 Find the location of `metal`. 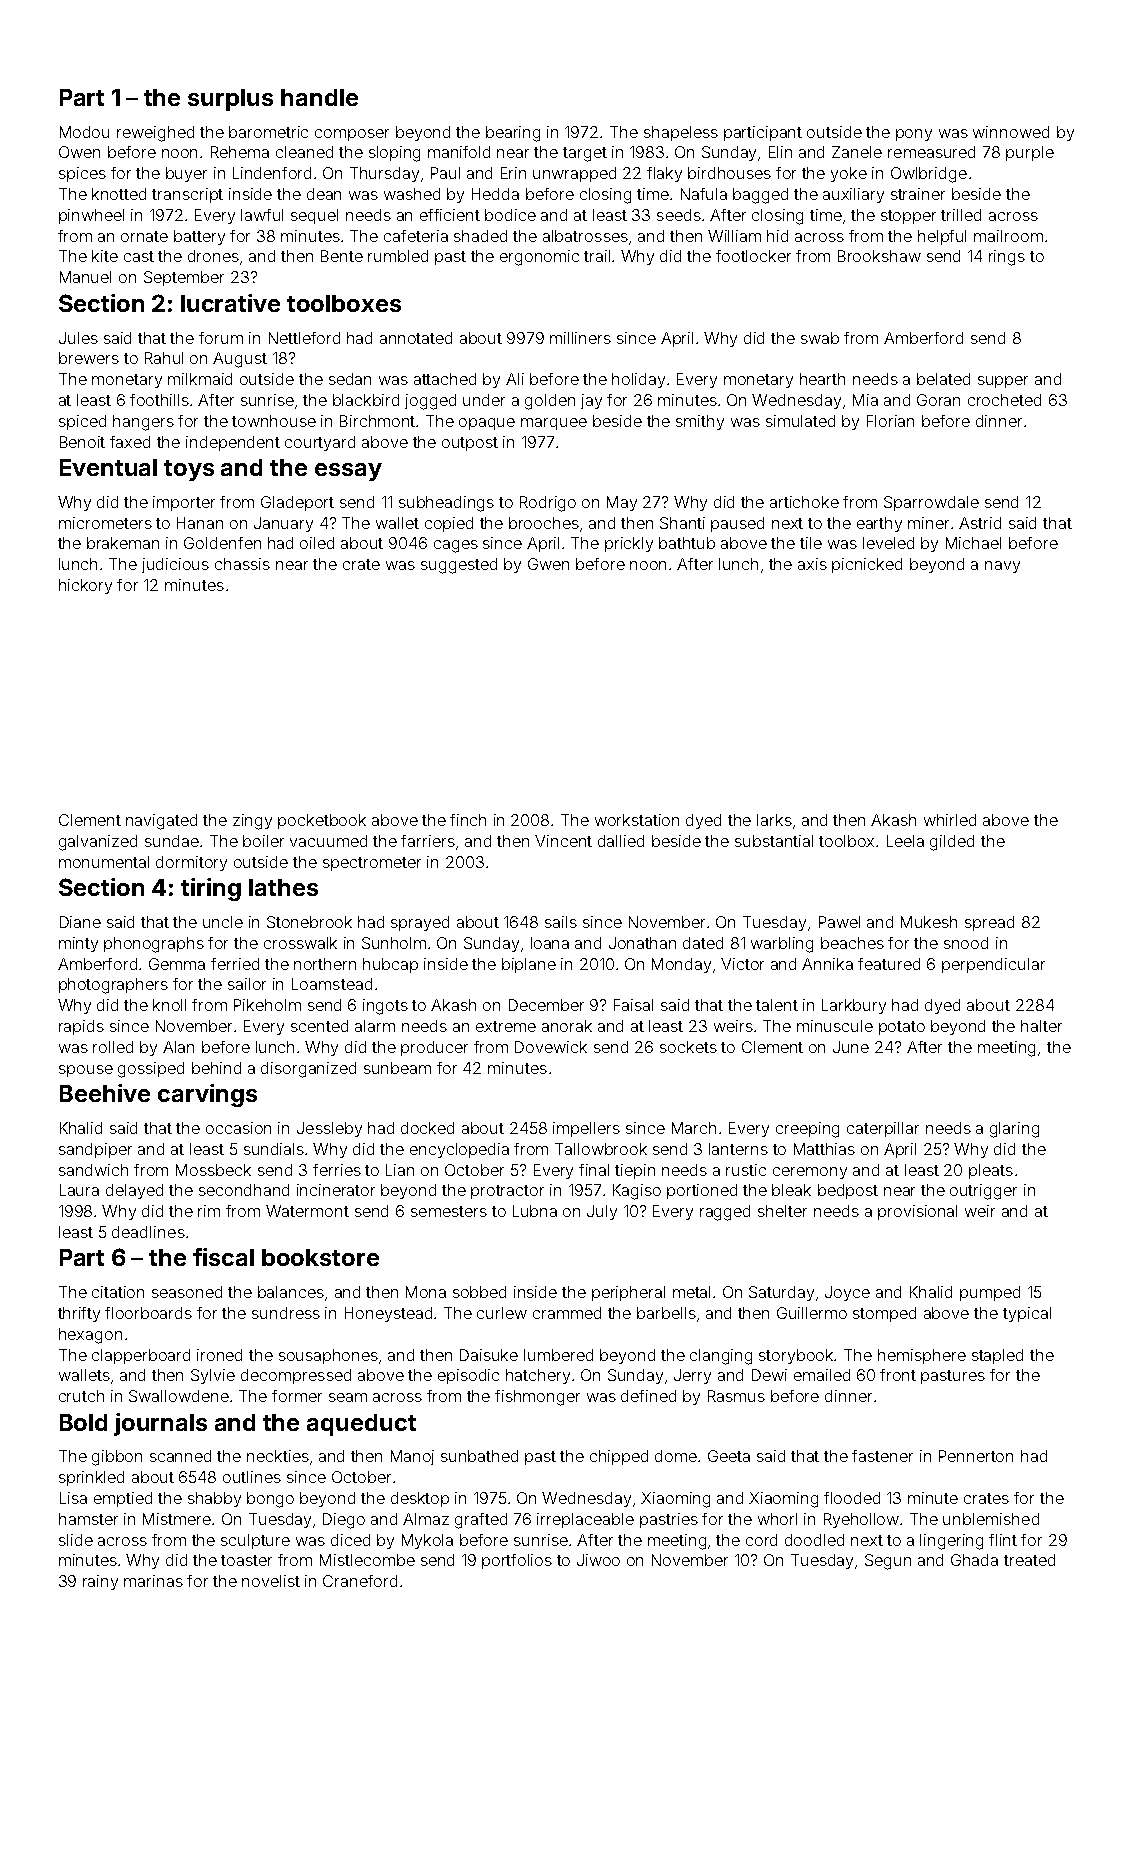

metal is located at coordinates (691, 1292).
